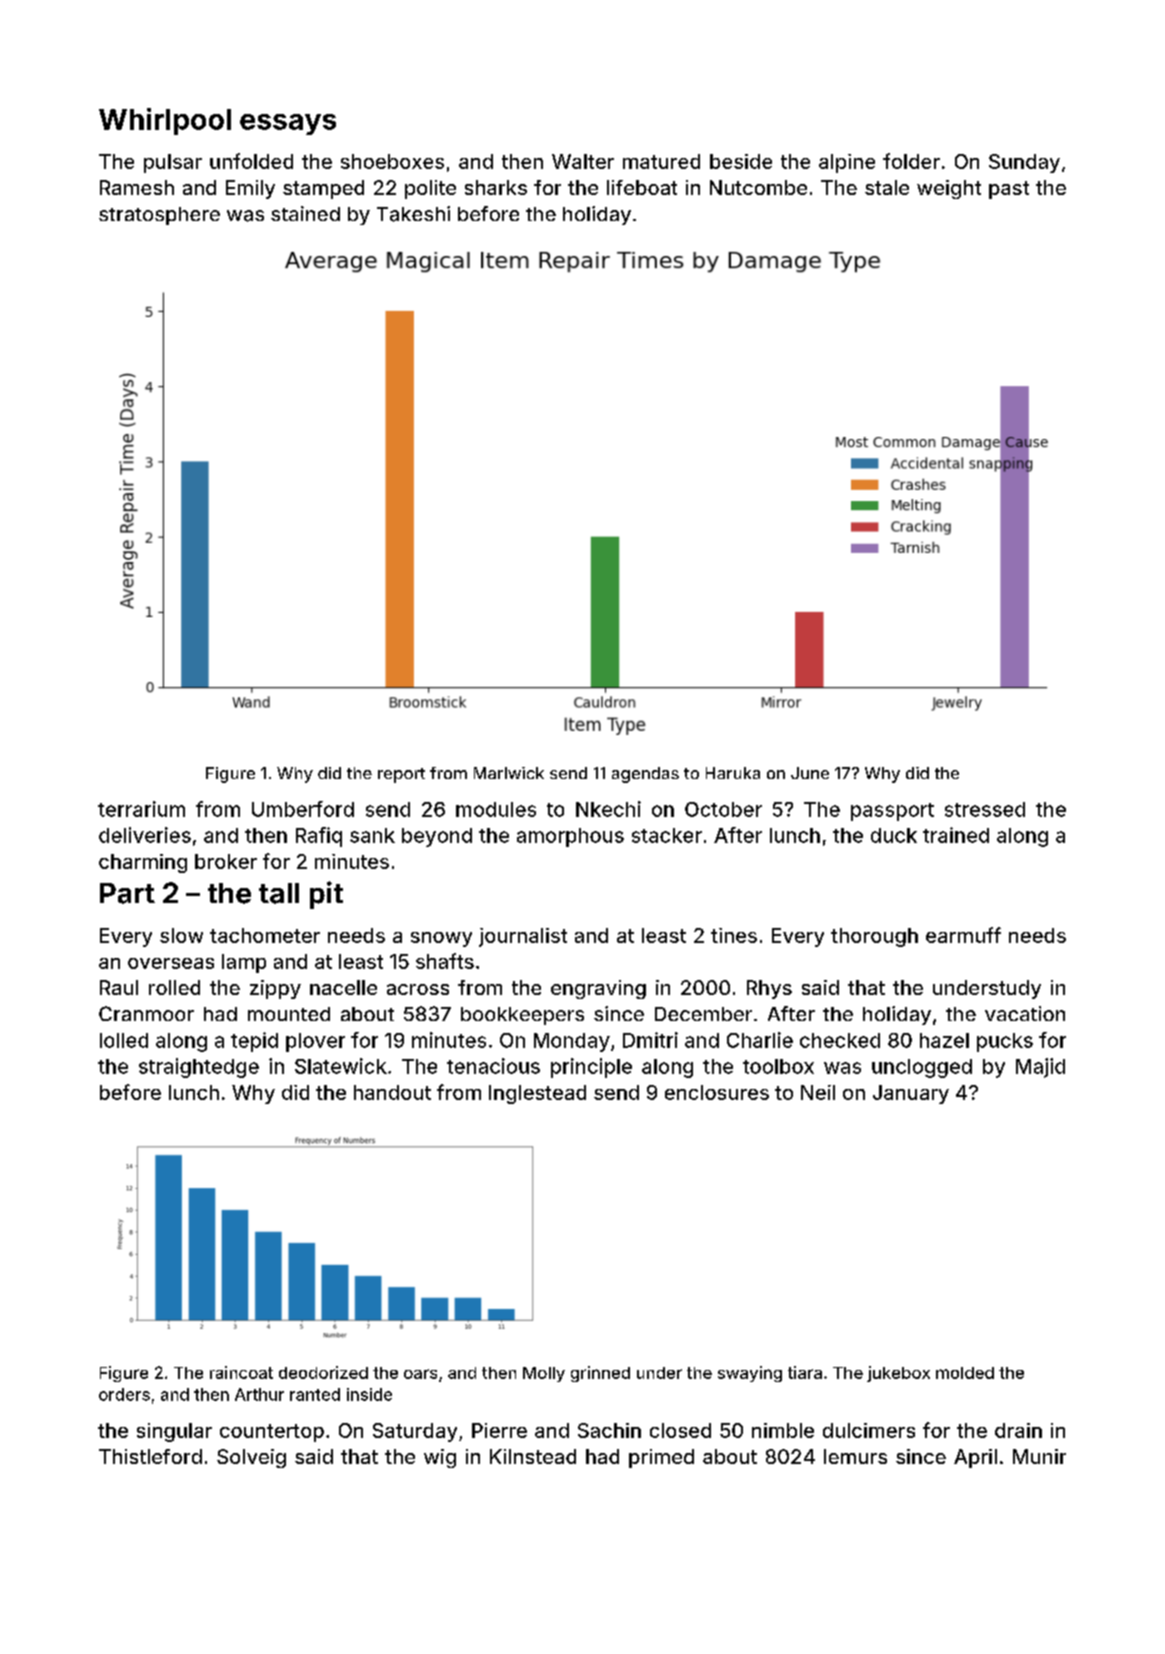 The height and width of the screenshot is (1654, 1165). What do you see at coordinates (159, 216) in the screenshot?
I see `stratosphere` at bounding box center [159, 216].
